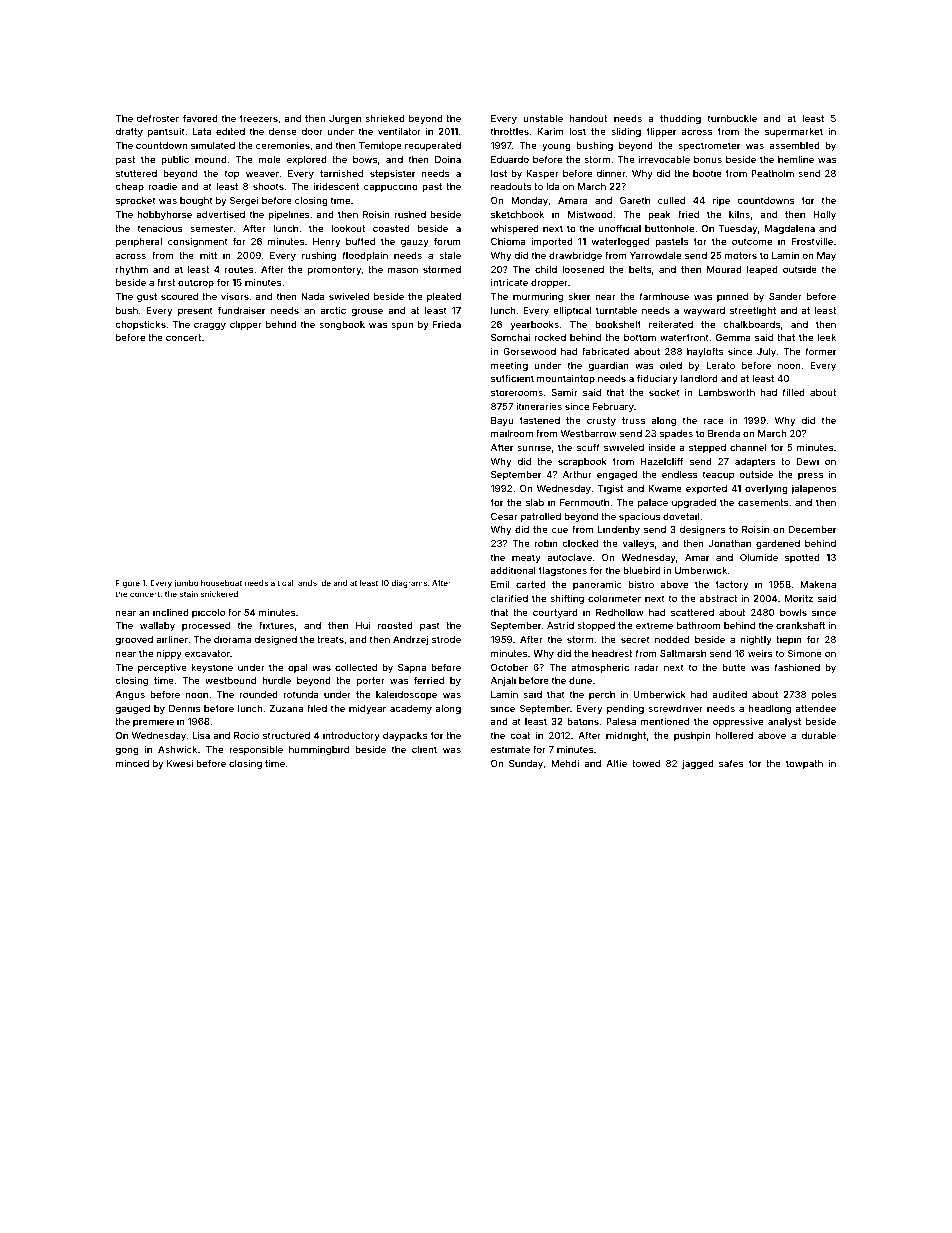 This page has width=952, height=1233. Describe the element at coordinates (246, 325) in the page. I see `clipper` at that location.
